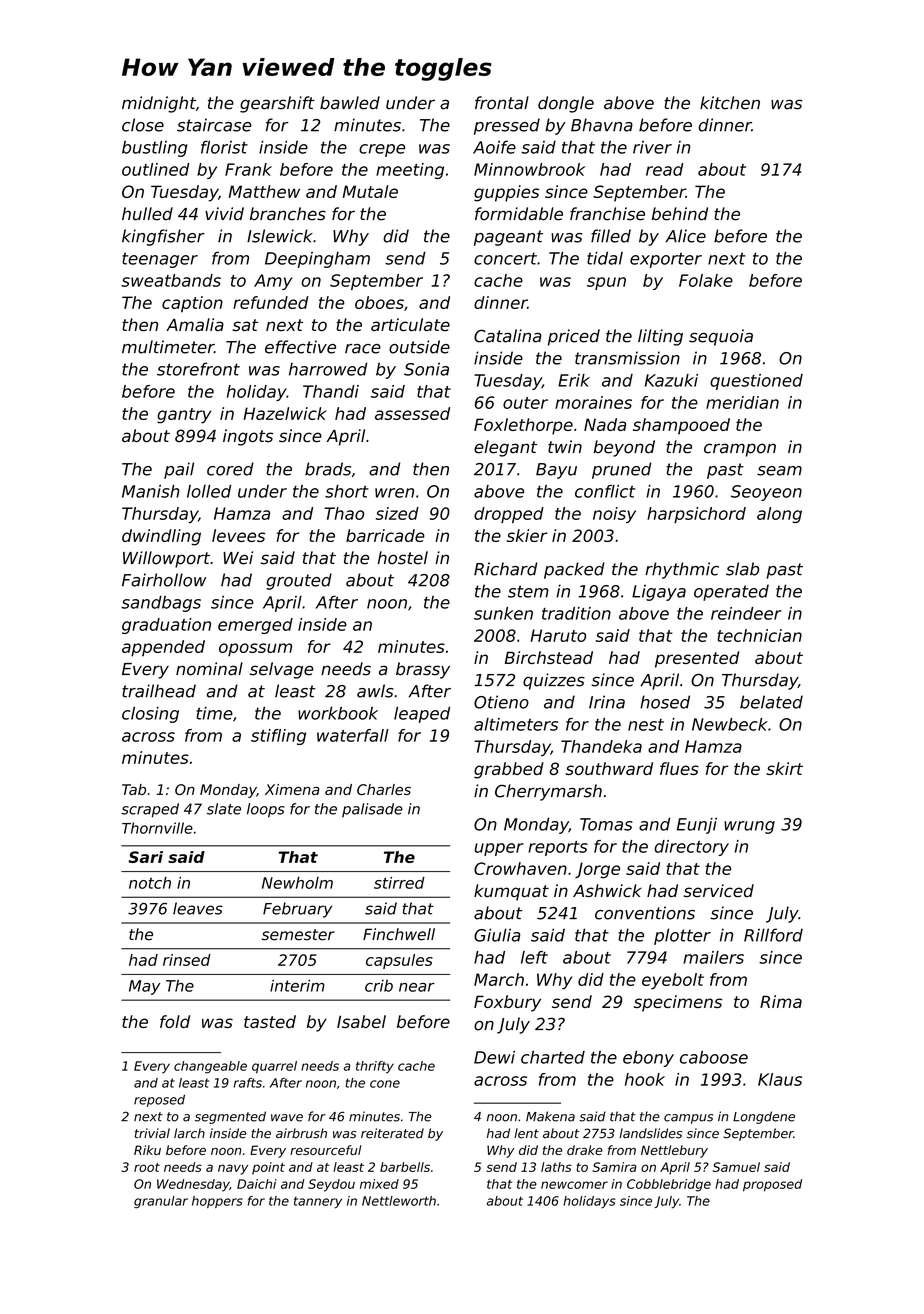 The image size is (924, 1314). I want to click on assessed, so click(412, 413).
